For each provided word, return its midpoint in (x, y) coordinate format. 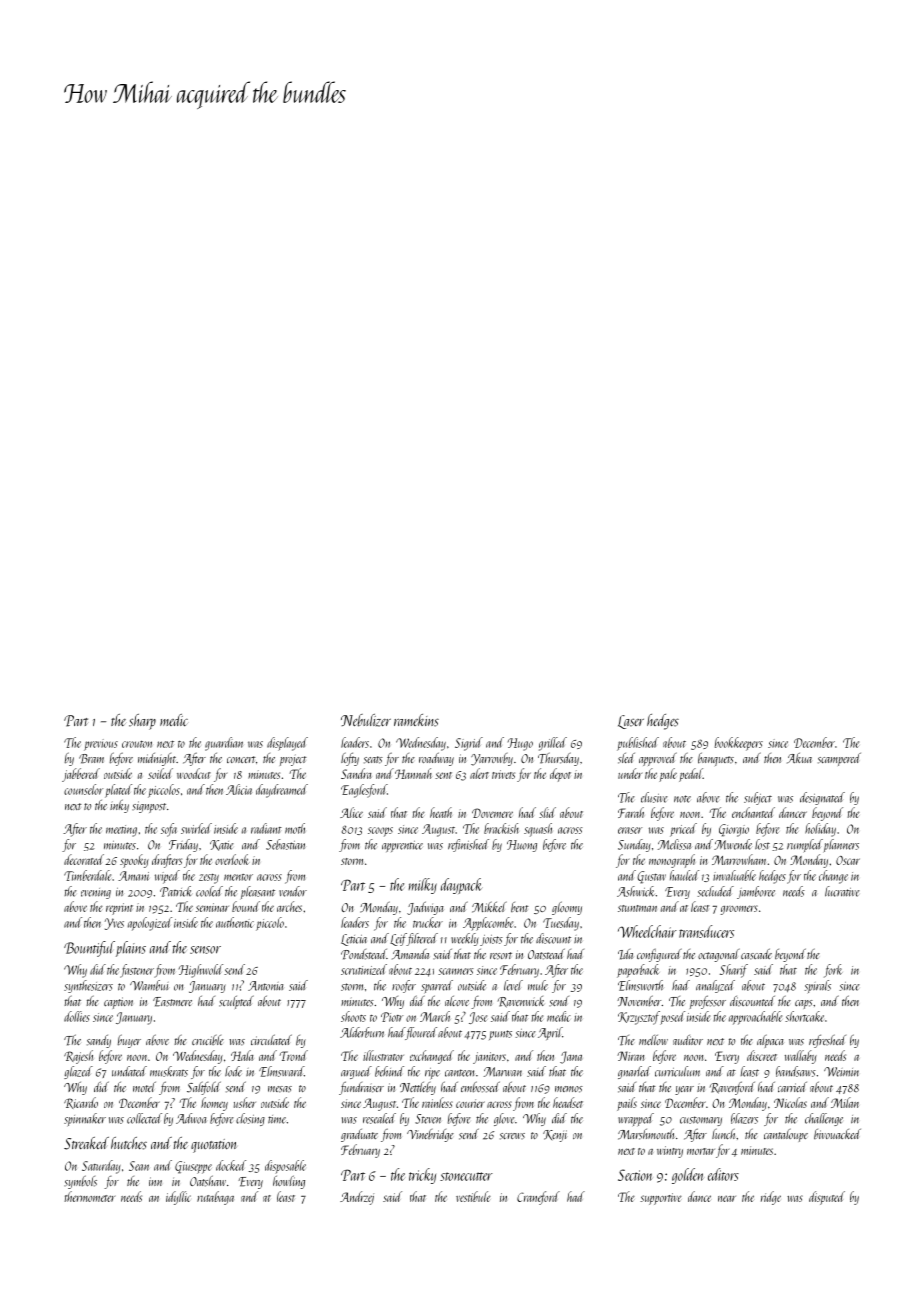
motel (144, 1087)
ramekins (416, 720)
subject (758, 798)
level (513, 985)
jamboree (756, 892)
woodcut (194, 773)
